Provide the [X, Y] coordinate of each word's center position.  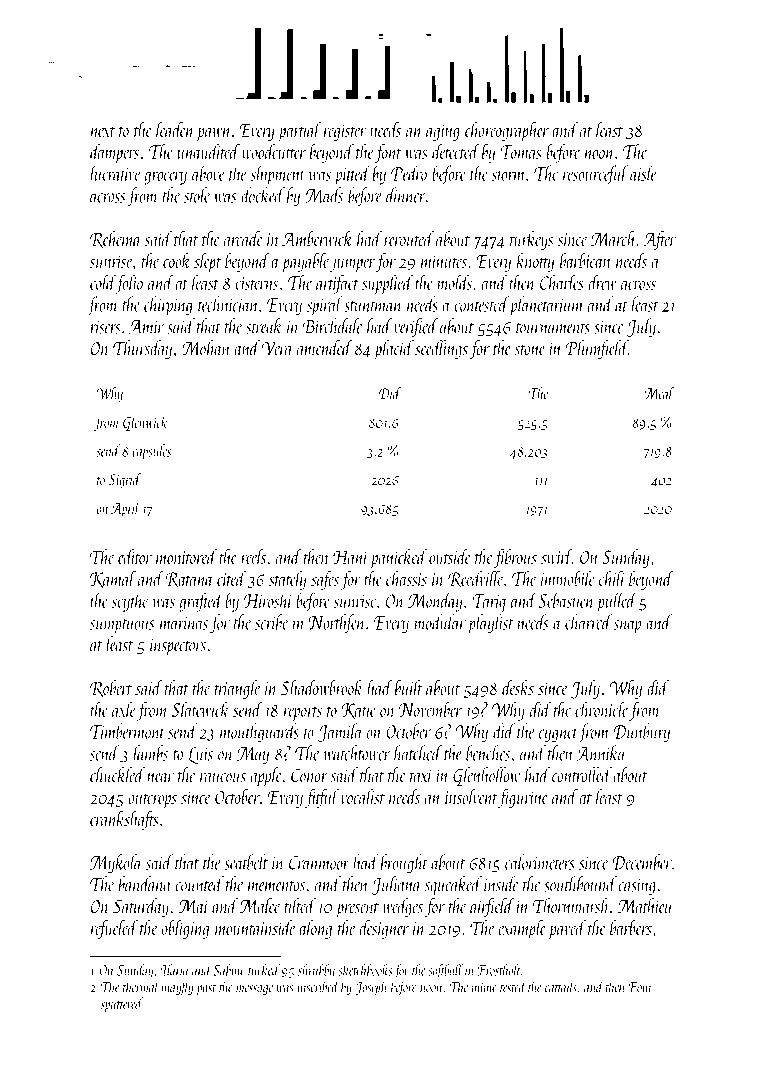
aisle [643, 173]
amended [325, 348]
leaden [175, 129]
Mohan [206, 348]
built [409, 687]
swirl [556, 556]
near [160, 777]
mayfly [177, 988]
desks [518, 687]
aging [443, 132]
